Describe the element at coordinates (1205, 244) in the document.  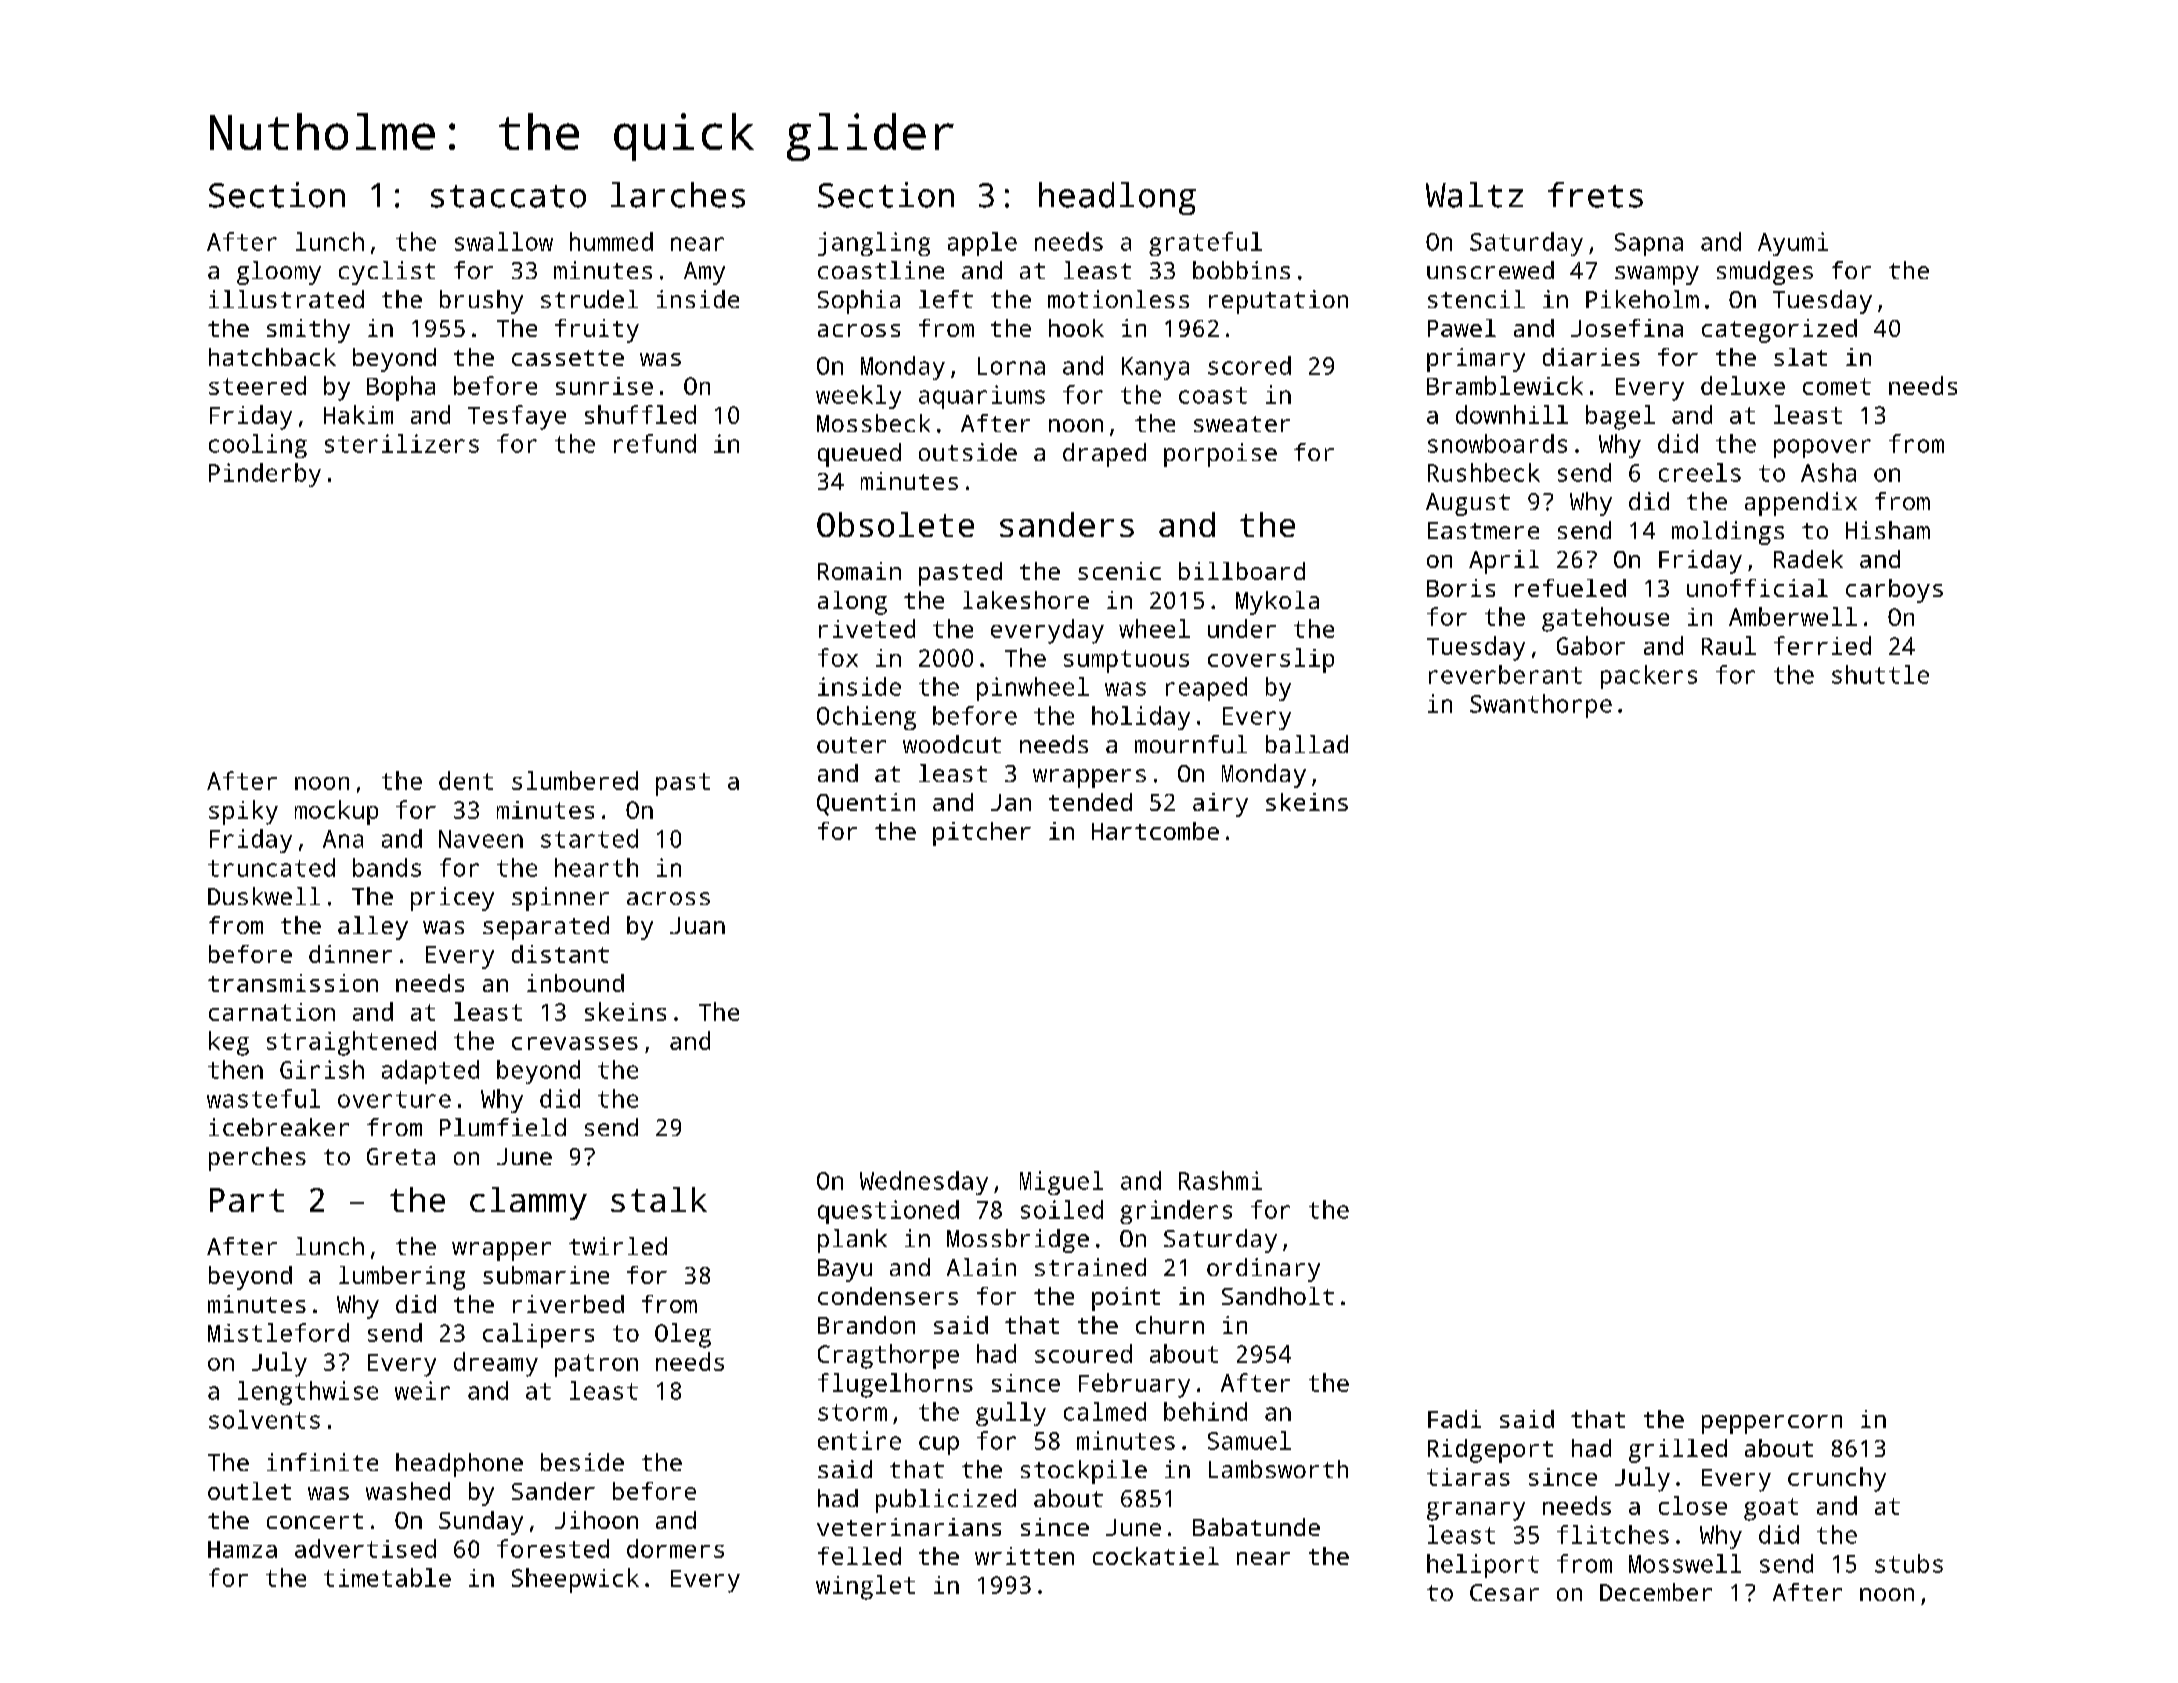
I see `grateful` at that location.
